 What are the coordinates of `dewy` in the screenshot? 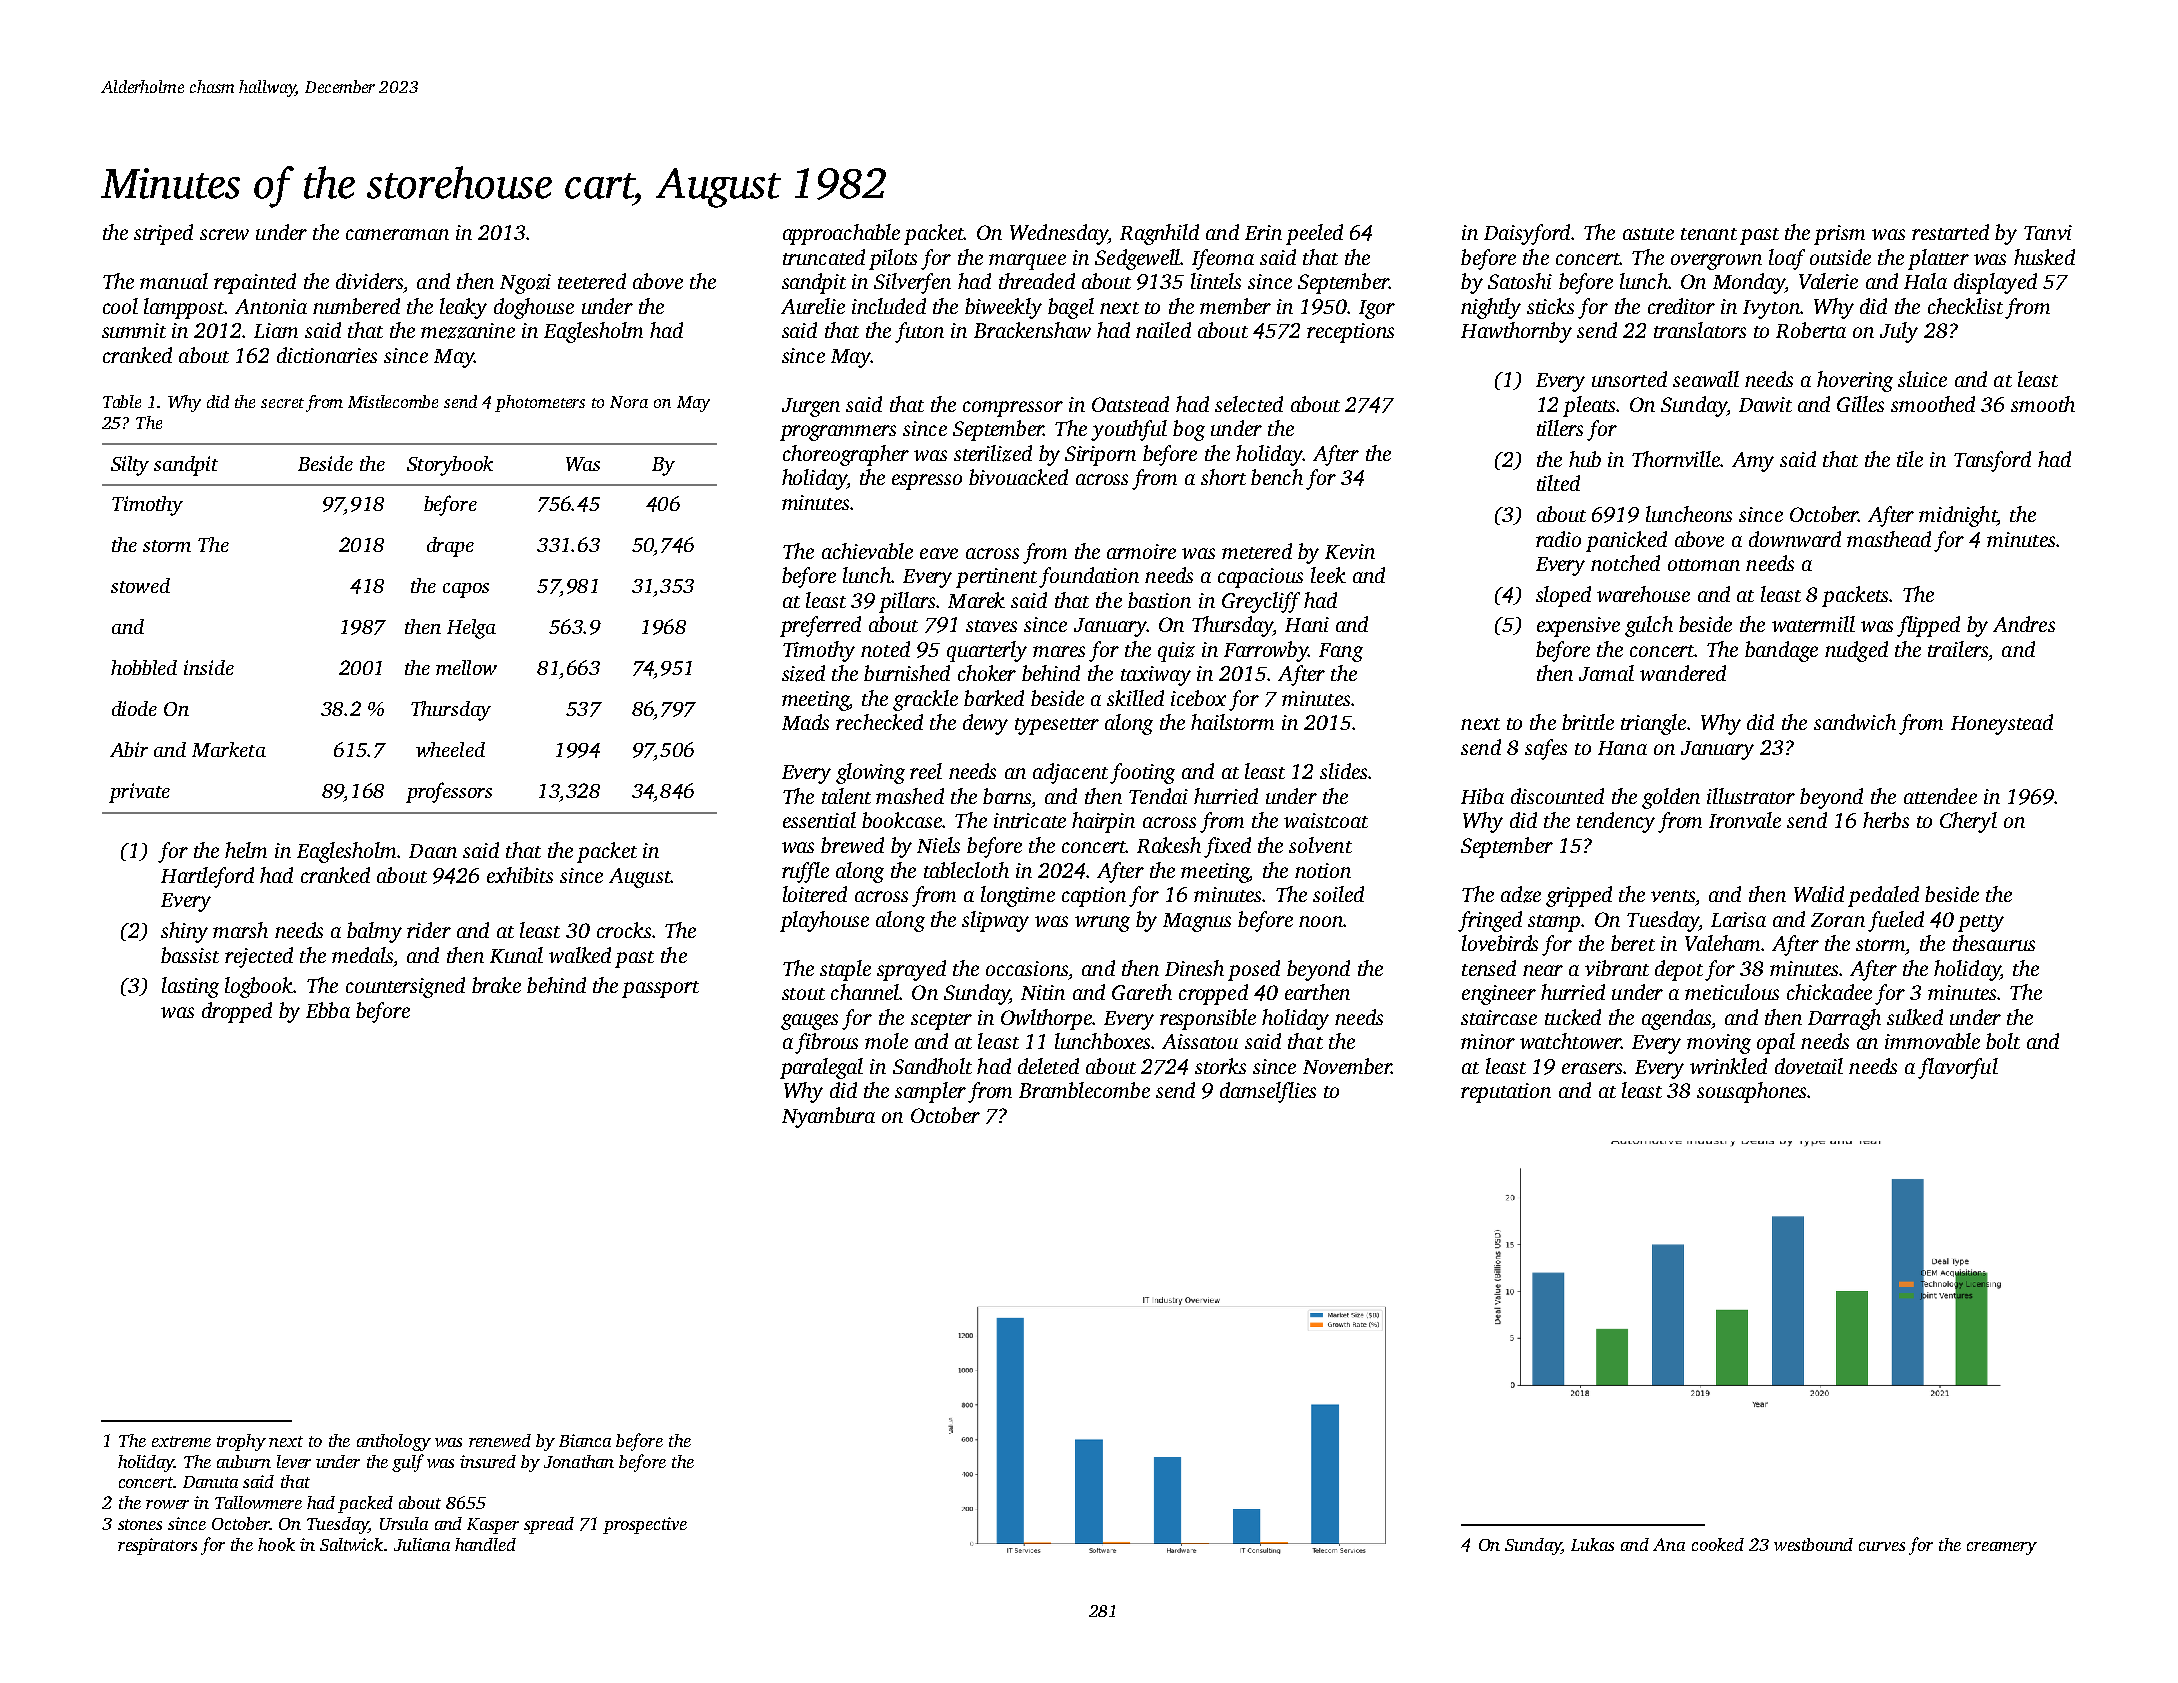 It's located at (985, 724).
